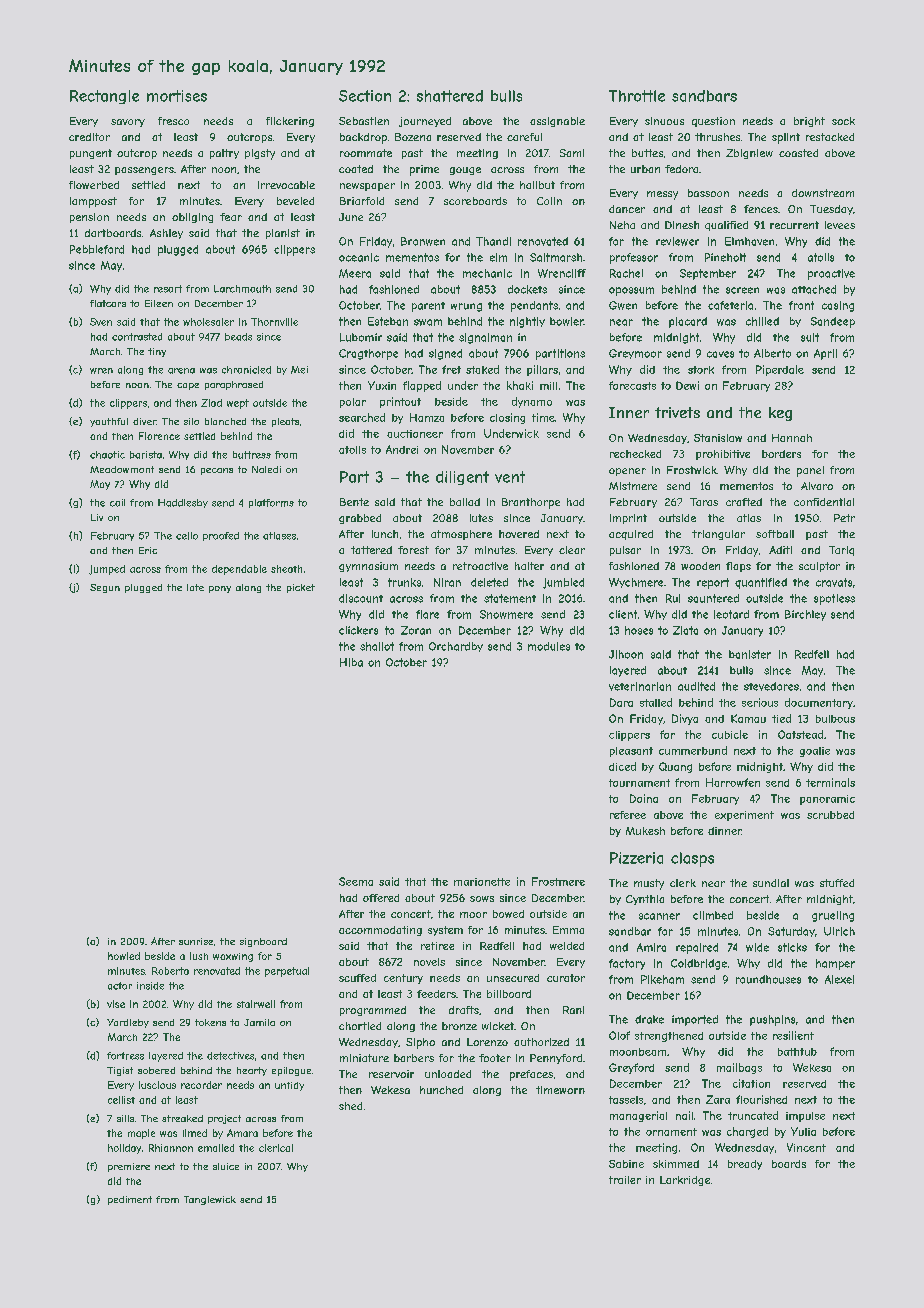 This page has width=924, height=1308. I want to click on trivets, so click(677, 412).
